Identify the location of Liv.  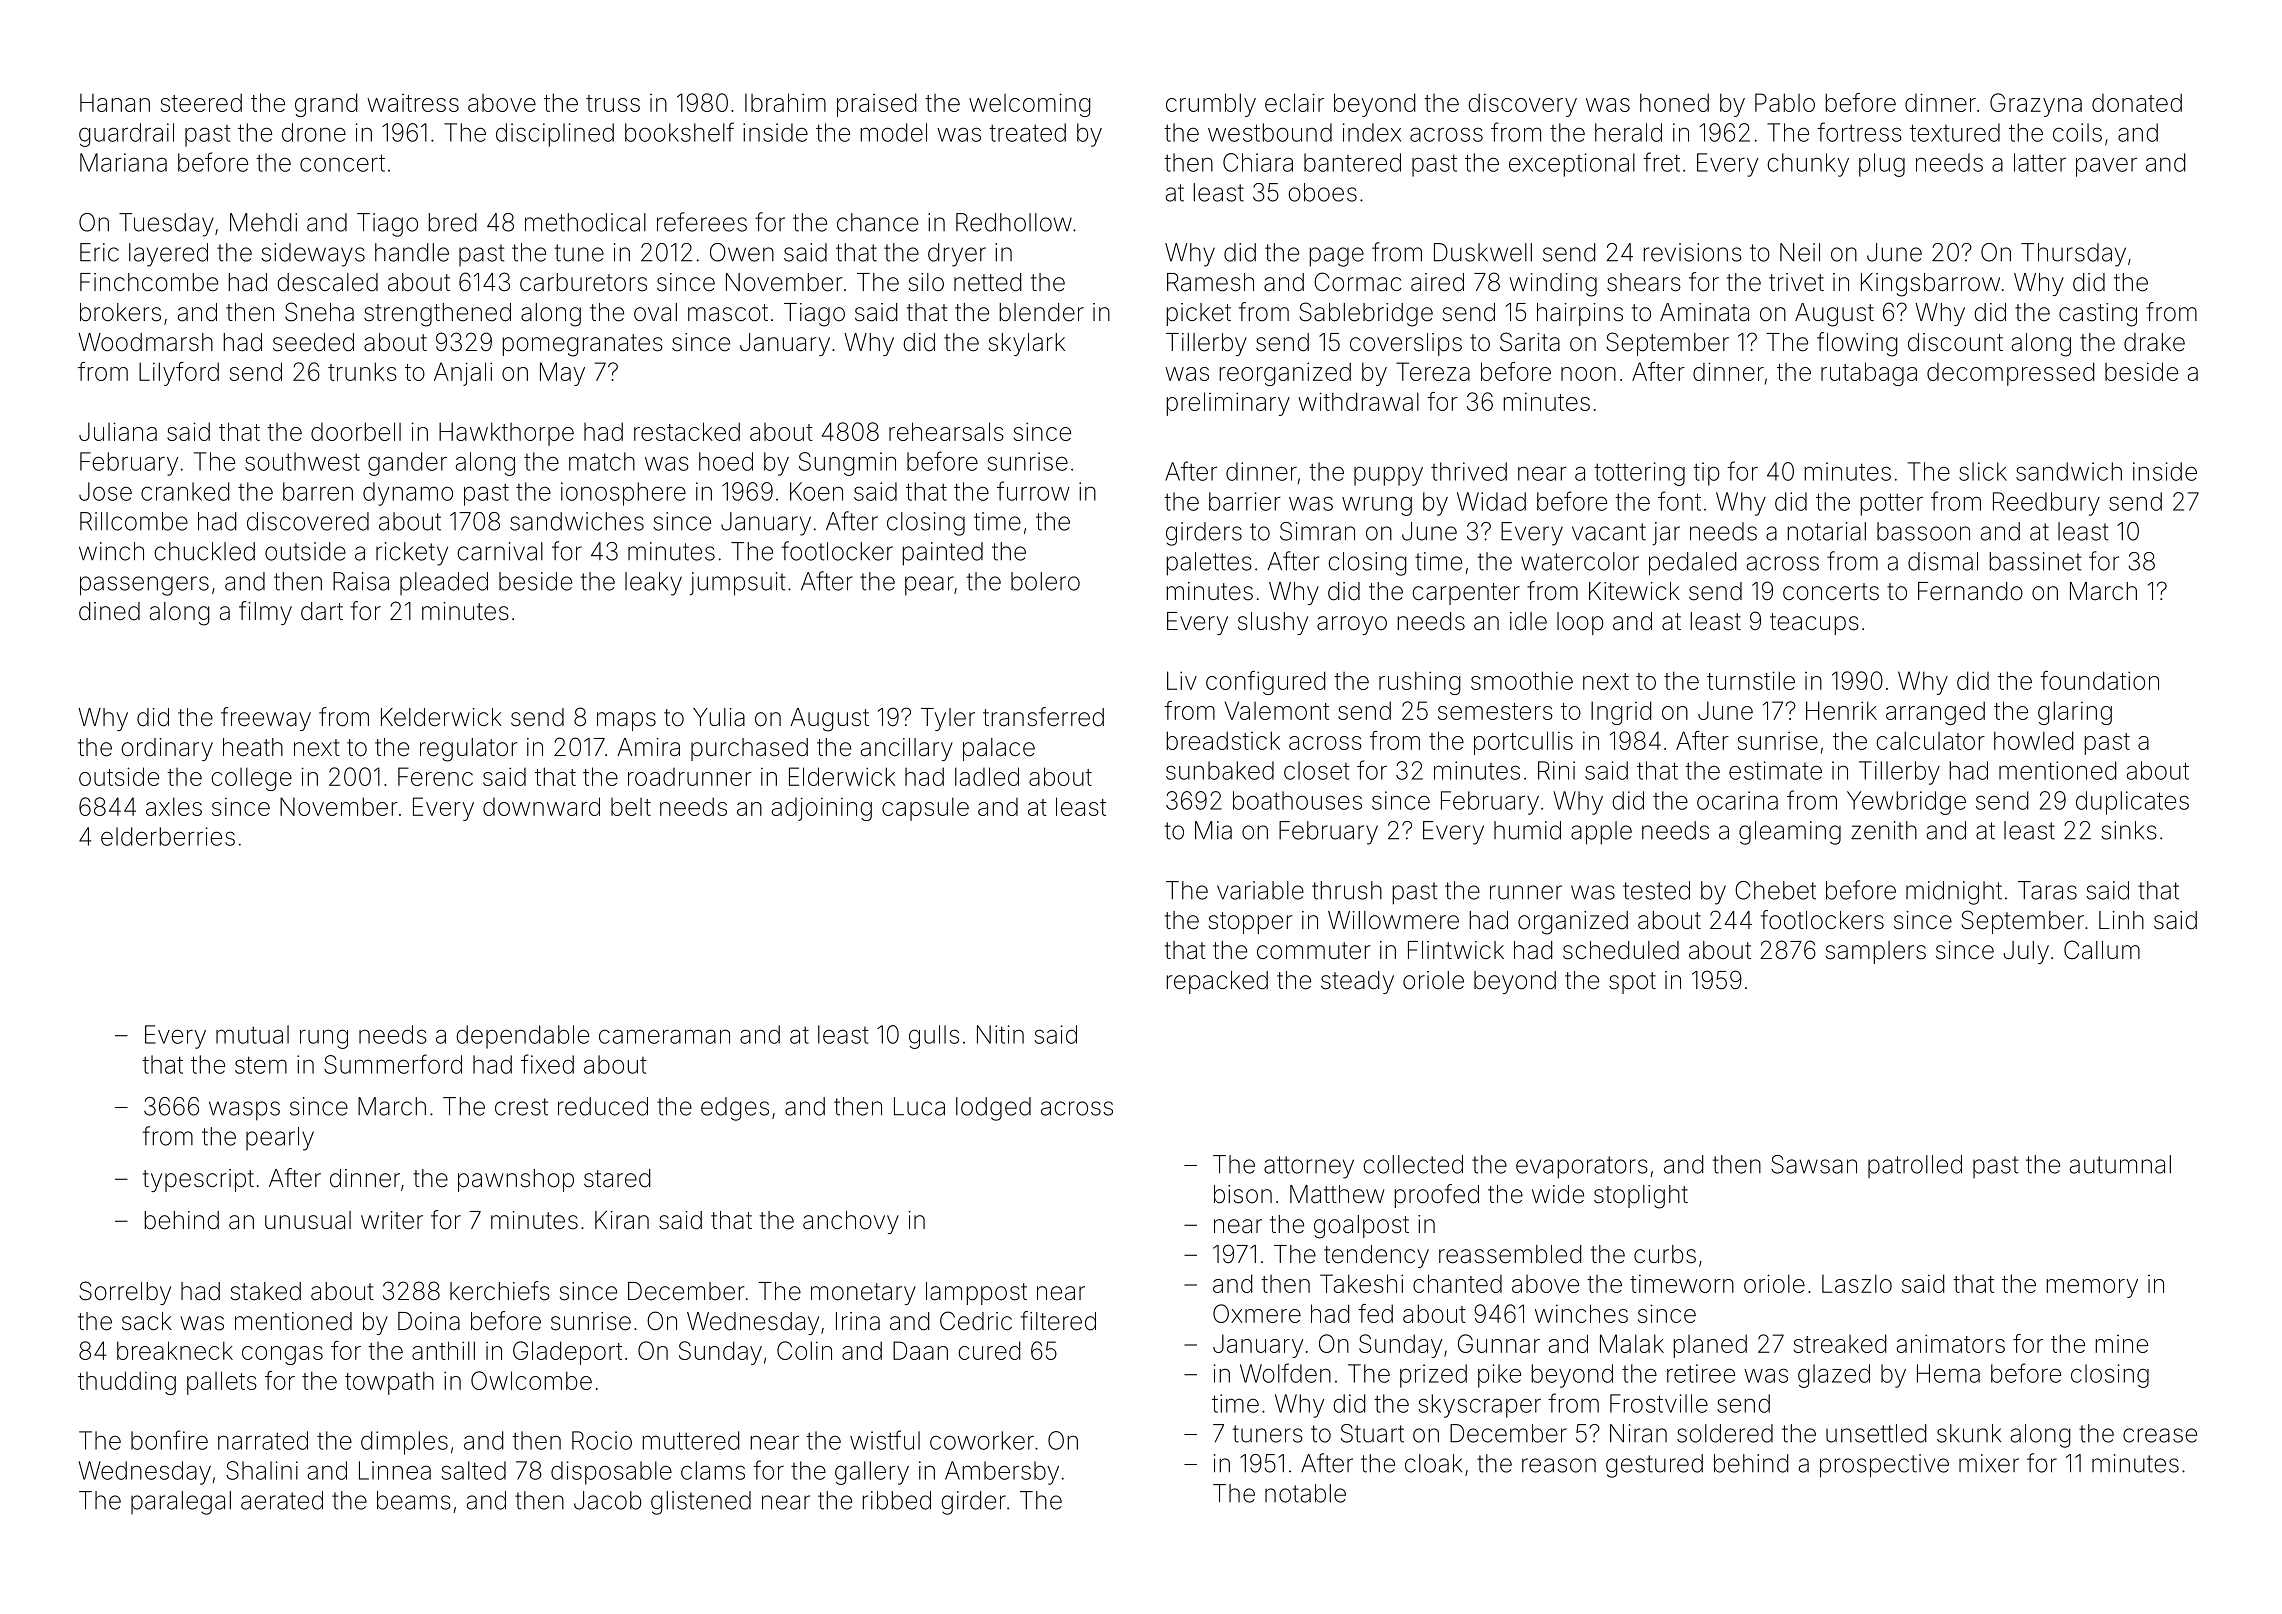
(1182, 680).
